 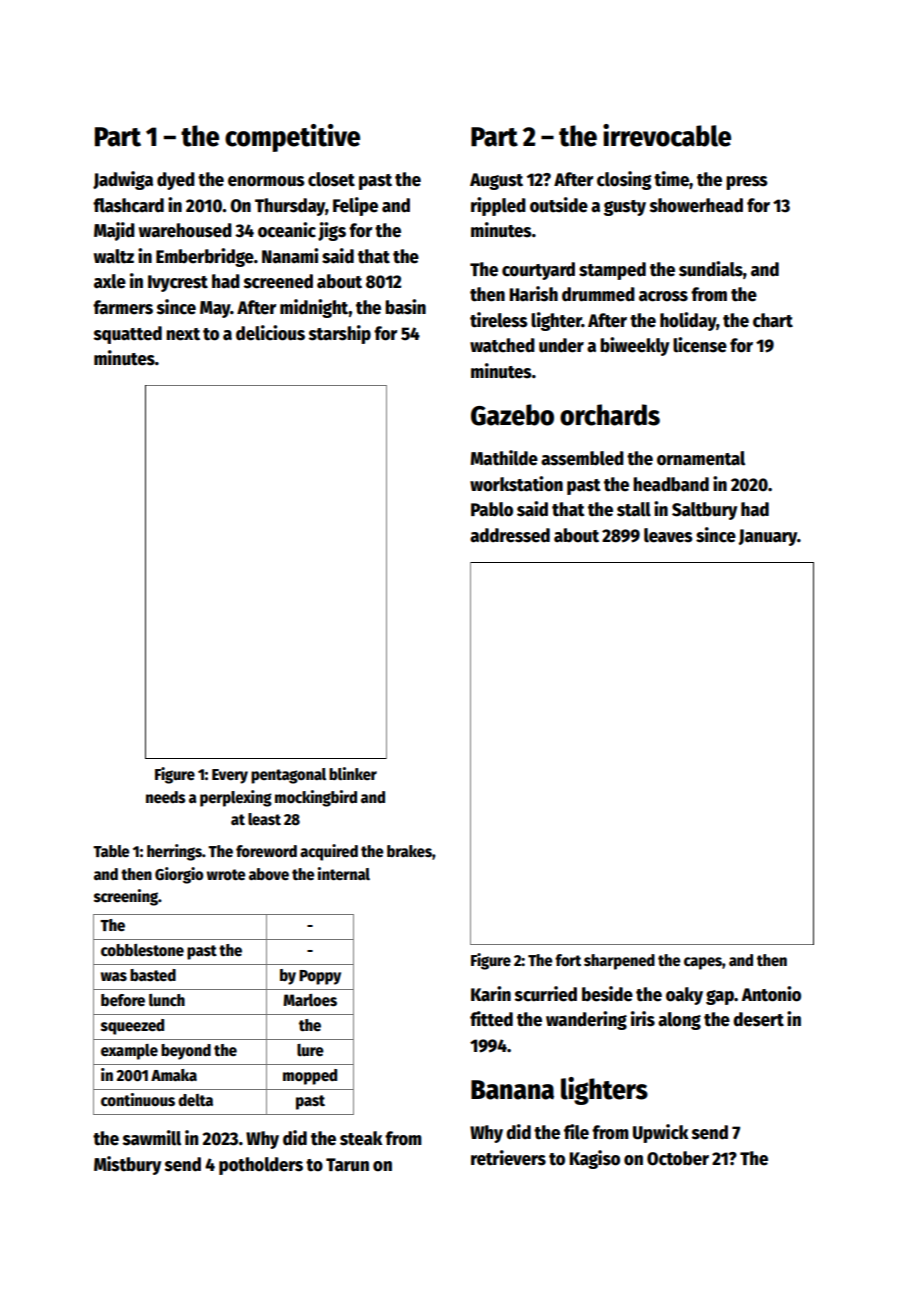 I want to click on irrevocable, so click(x=667, y=135).
